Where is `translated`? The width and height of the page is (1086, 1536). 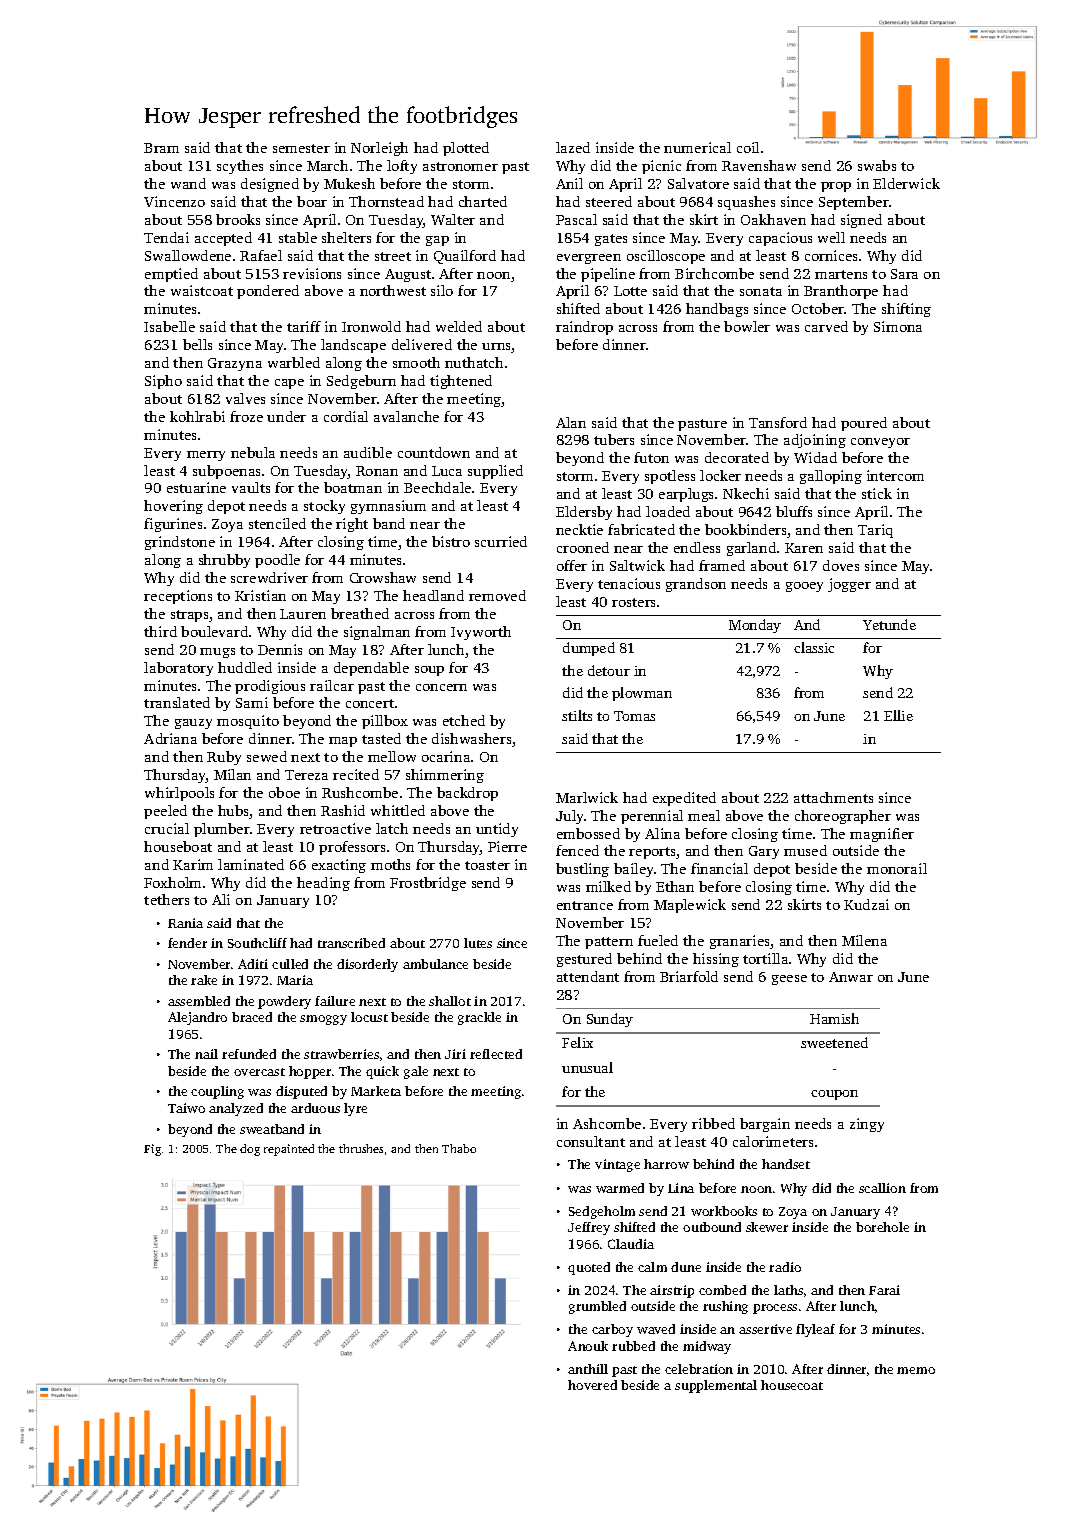 translated is located at coordinates (177, 702).
